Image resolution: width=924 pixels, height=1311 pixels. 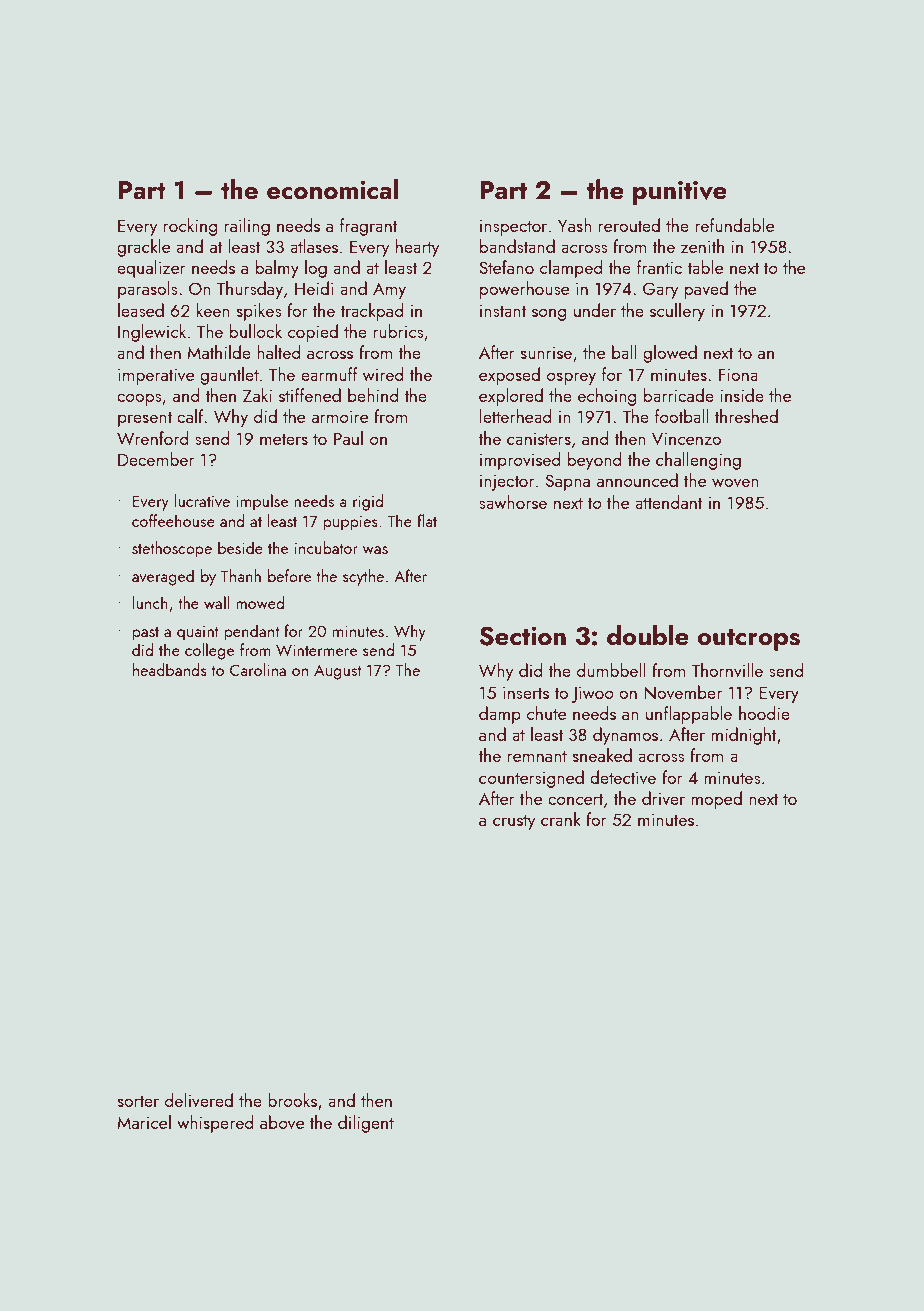 What do you see at coordinates (332, 189) in the screenshot?
I see `economical` at bounding box center [332, 189].
